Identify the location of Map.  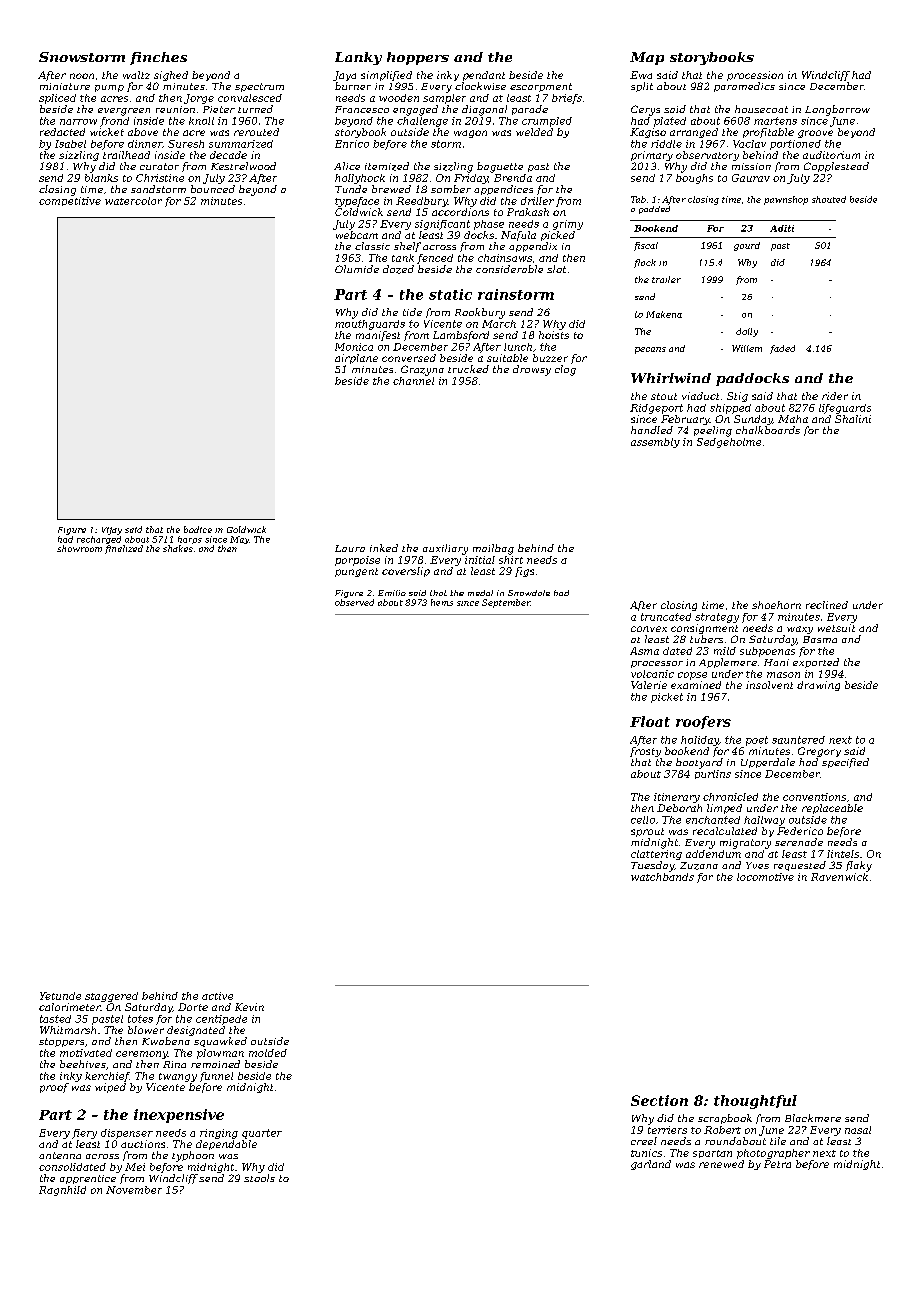
(647, 58).
